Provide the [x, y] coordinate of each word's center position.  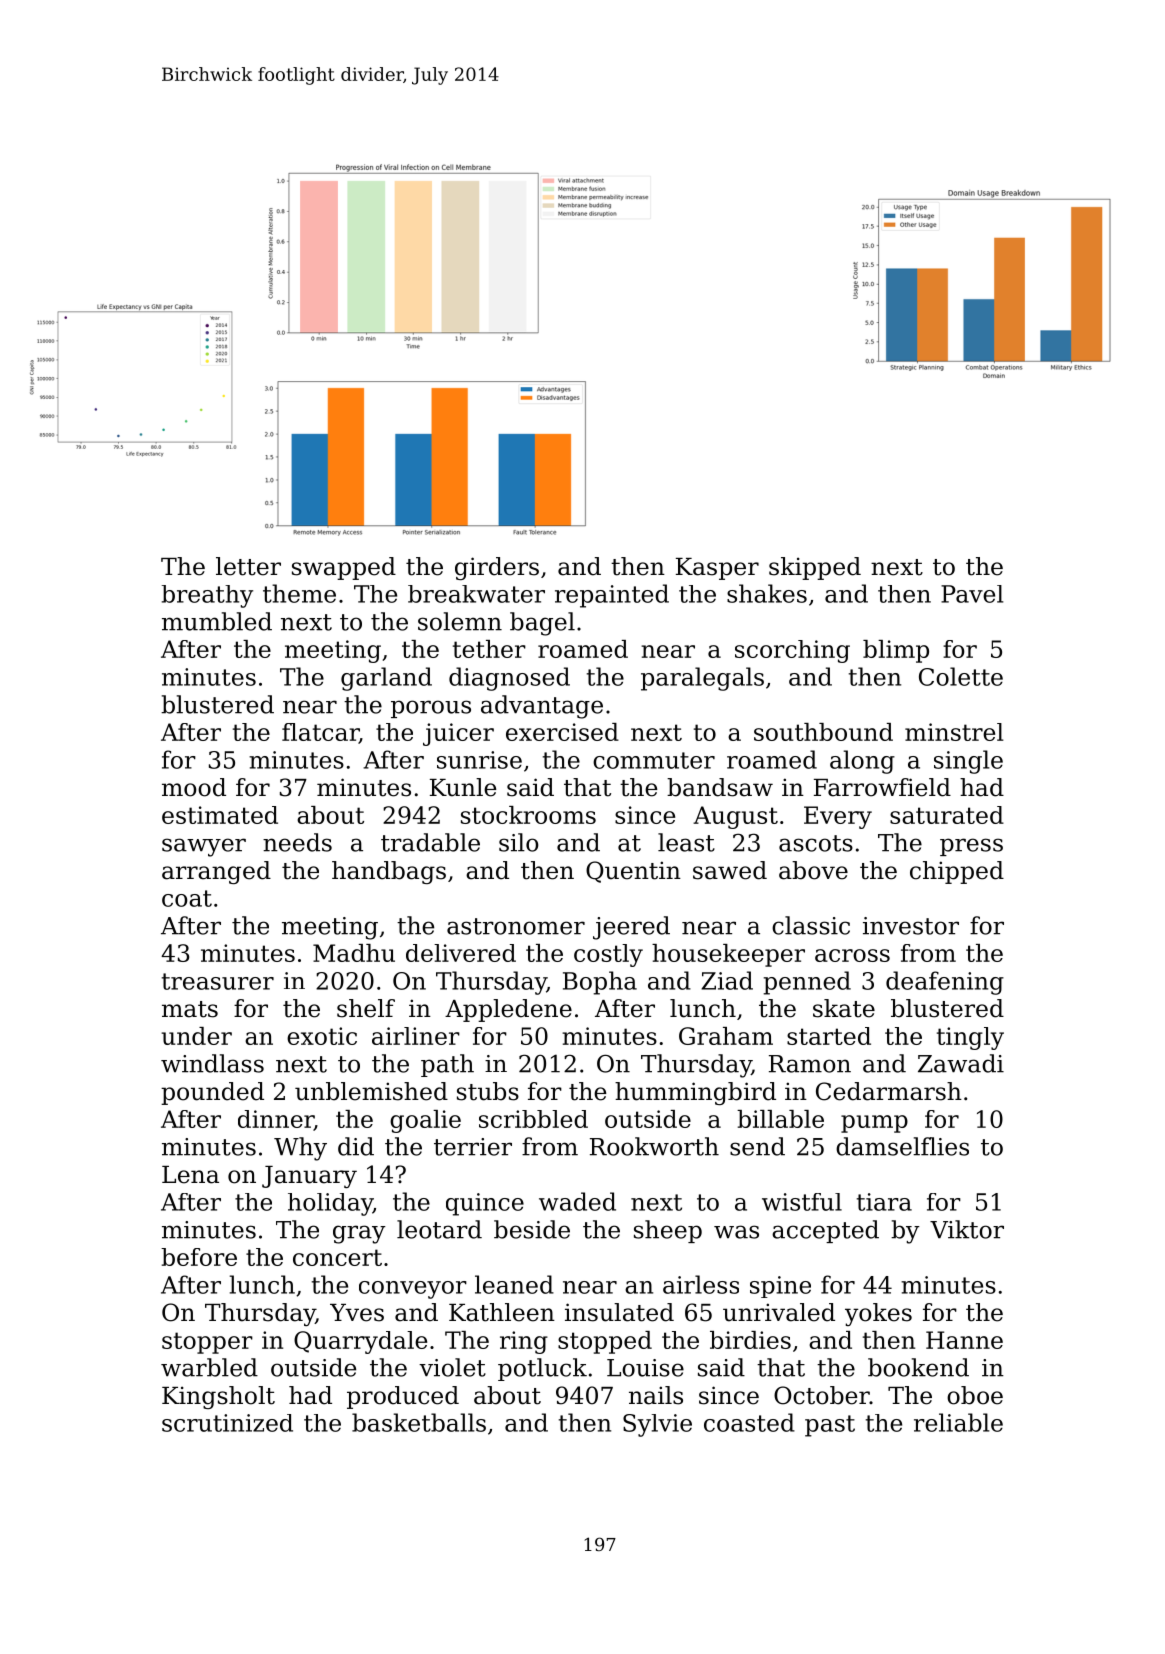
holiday [330, 1204]
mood [194, 787]
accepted [825, 1231]
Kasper [717, 569]
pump [874, 1124]
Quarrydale [360, 1342]
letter [248, 566]
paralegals [702, 679]
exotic [322, 1036]
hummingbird [695, 1093]
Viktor [967, 1229]
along [862, 762]
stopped [605, 1342]
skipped [815, 568]
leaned [514, 1284]
